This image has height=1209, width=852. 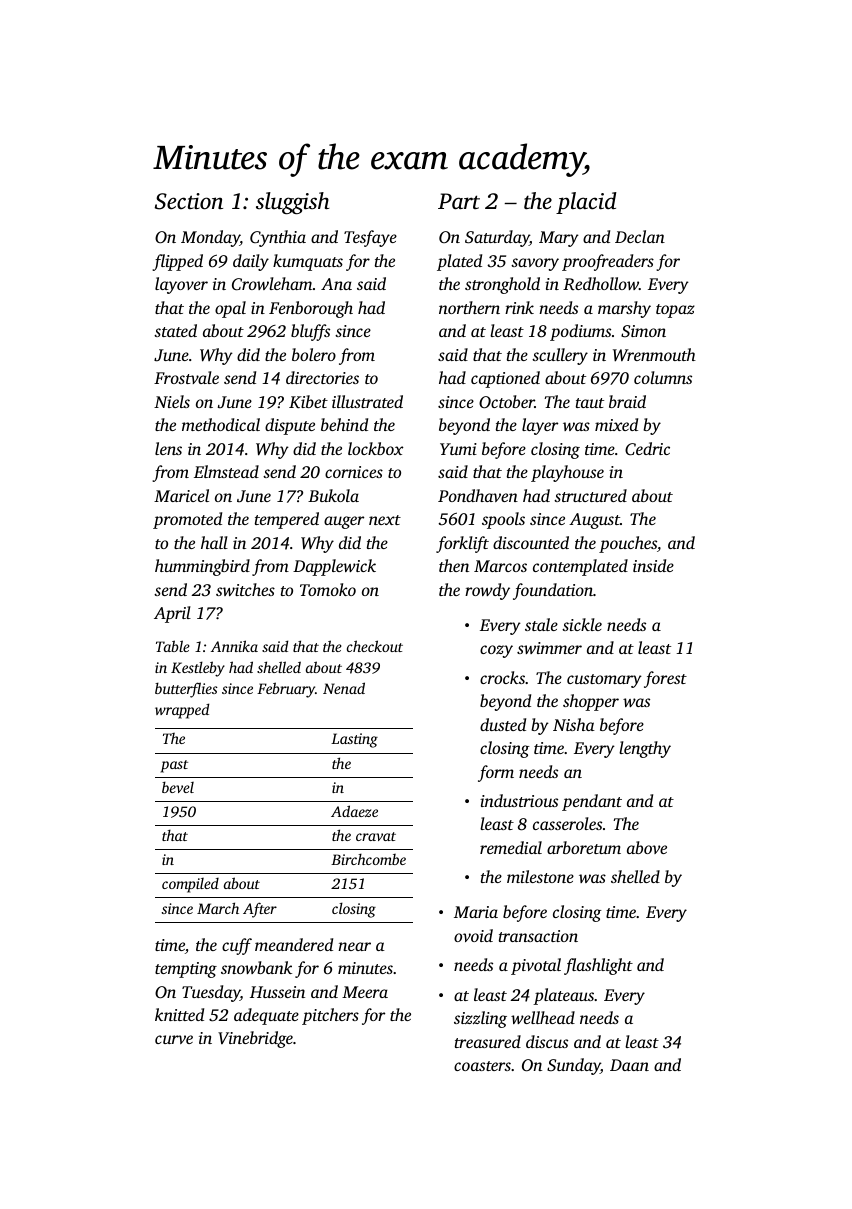 What do you see at coordinates (647, 847) in the image?
I see `above` at bounding box center [647, 847].
